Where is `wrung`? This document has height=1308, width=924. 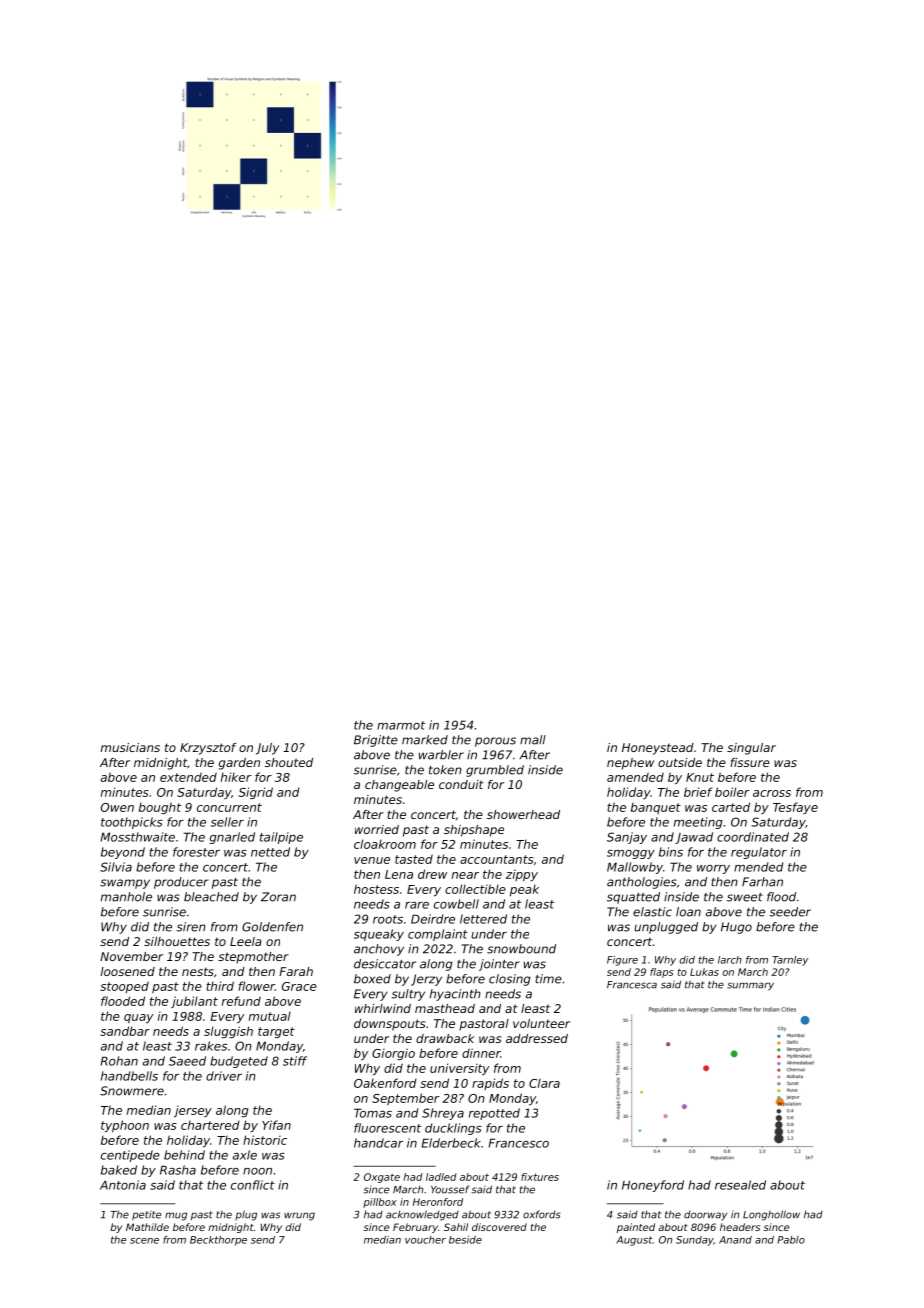 wrung is located at coordinates (299, 1216).
